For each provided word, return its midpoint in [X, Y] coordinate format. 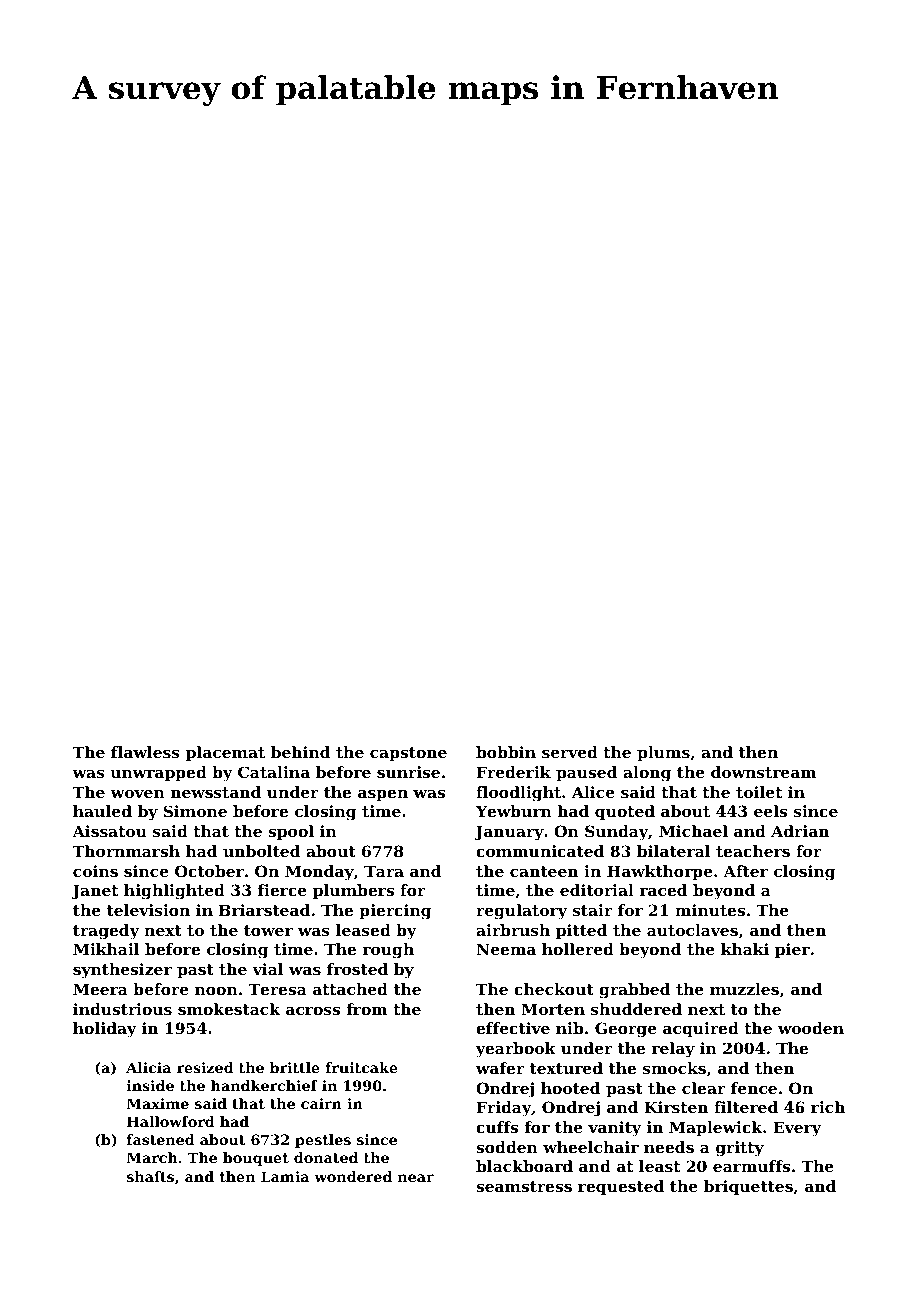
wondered [353, 1176]
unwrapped [158, 773]
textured [566, 1068]
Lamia [285, 1176]
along [647, 774]
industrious [122, 1009]
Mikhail [106, 949]
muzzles [744, 989]
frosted [357, 969]
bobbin [506, 752]
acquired [701, 1029]
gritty [740, 1149]
